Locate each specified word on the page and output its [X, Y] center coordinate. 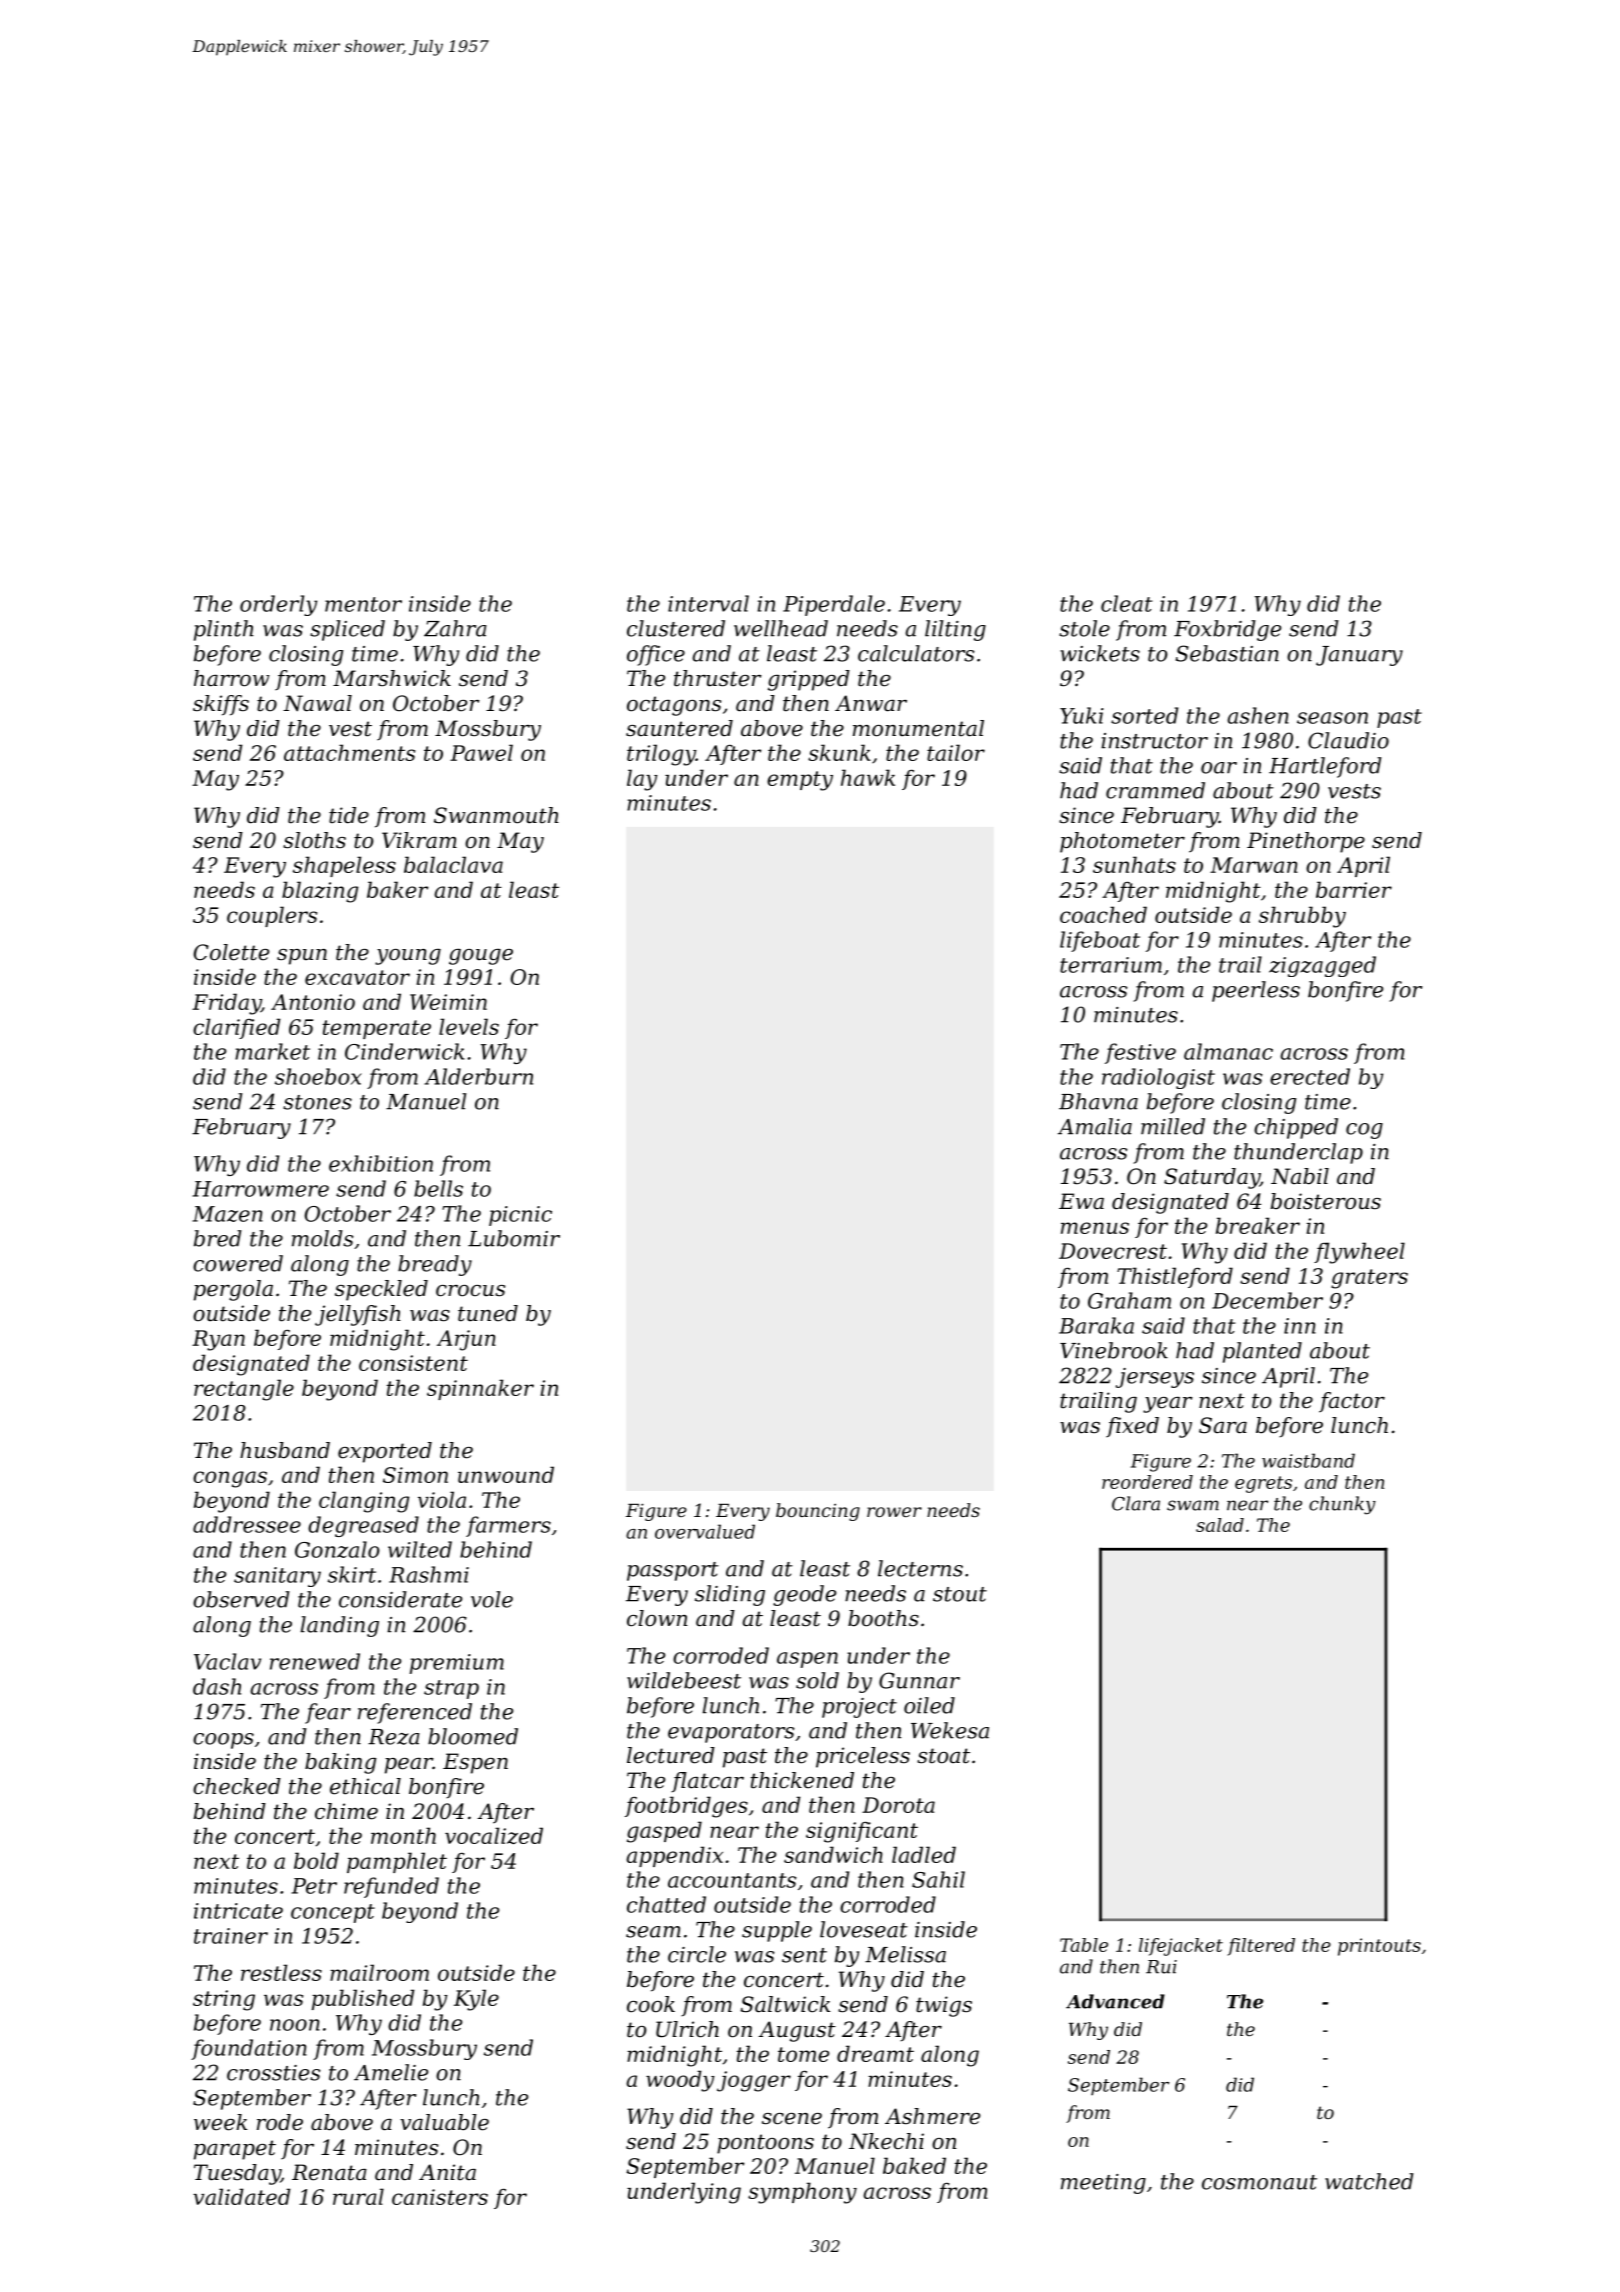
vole [492, 1599]
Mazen [227, 1214]
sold [817, 1680]
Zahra [455, 628]
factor [1352, 1402]
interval [708, 603]
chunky [1342, 1505]
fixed [1132, 1427]
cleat [1126, 603]
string [224, 2000]
